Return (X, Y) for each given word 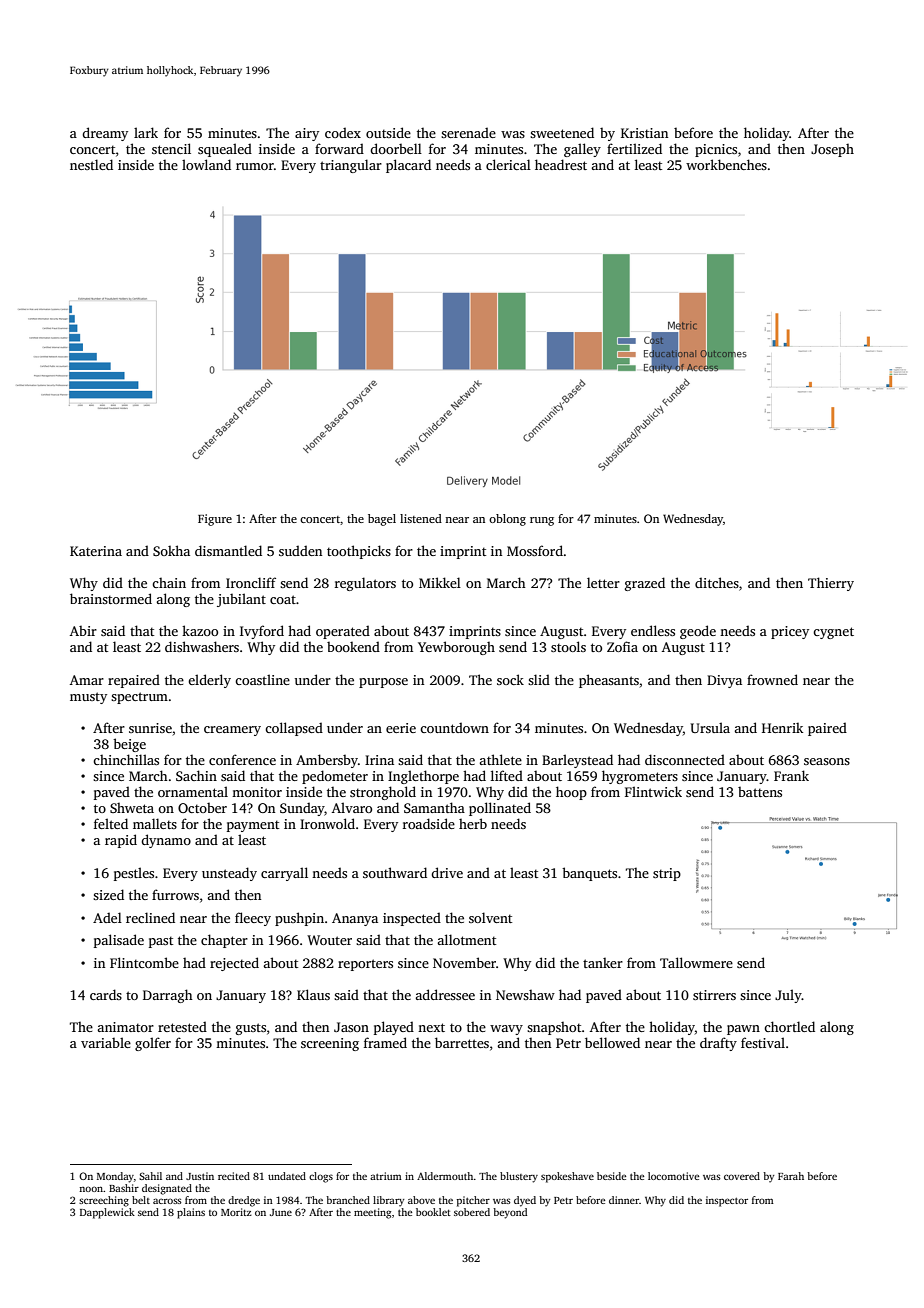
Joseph (832, 150)
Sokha (171, 550)
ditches (717, 582)
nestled (91, 164)
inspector (727, 1201)
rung (542, 521)
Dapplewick (107, 1213)
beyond (510, 1213)
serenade (468, 132)
